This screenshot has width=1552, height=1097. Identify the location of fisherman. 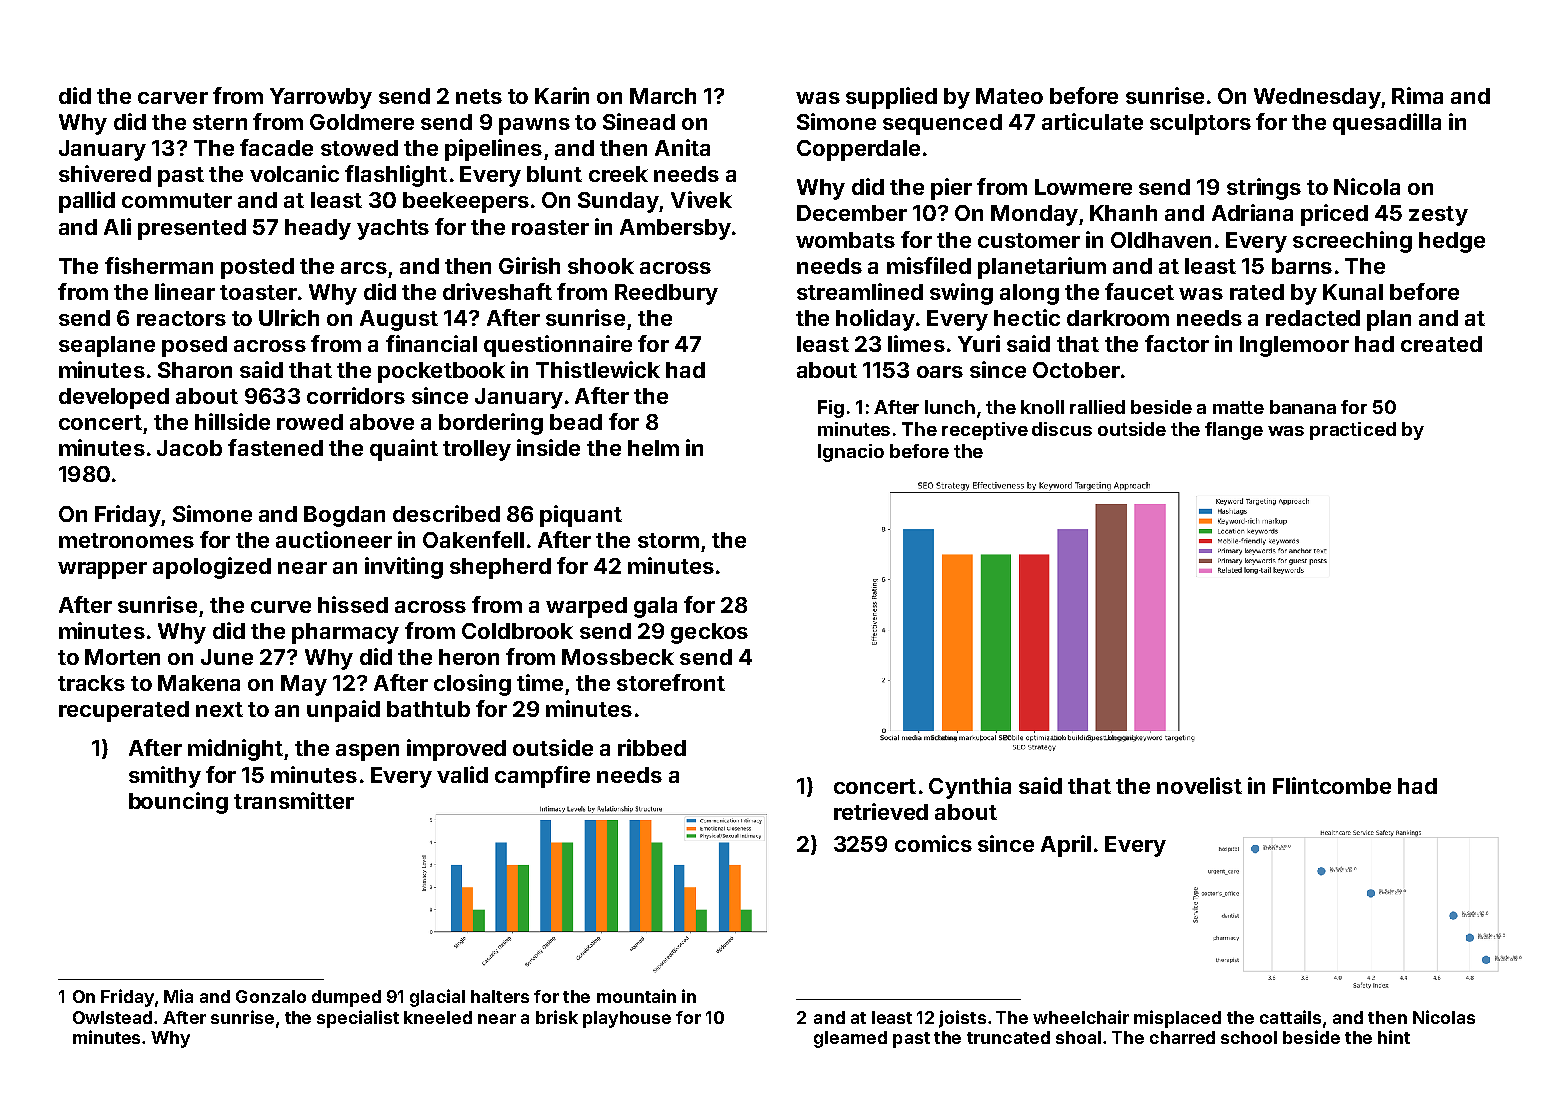
(159, 265).
